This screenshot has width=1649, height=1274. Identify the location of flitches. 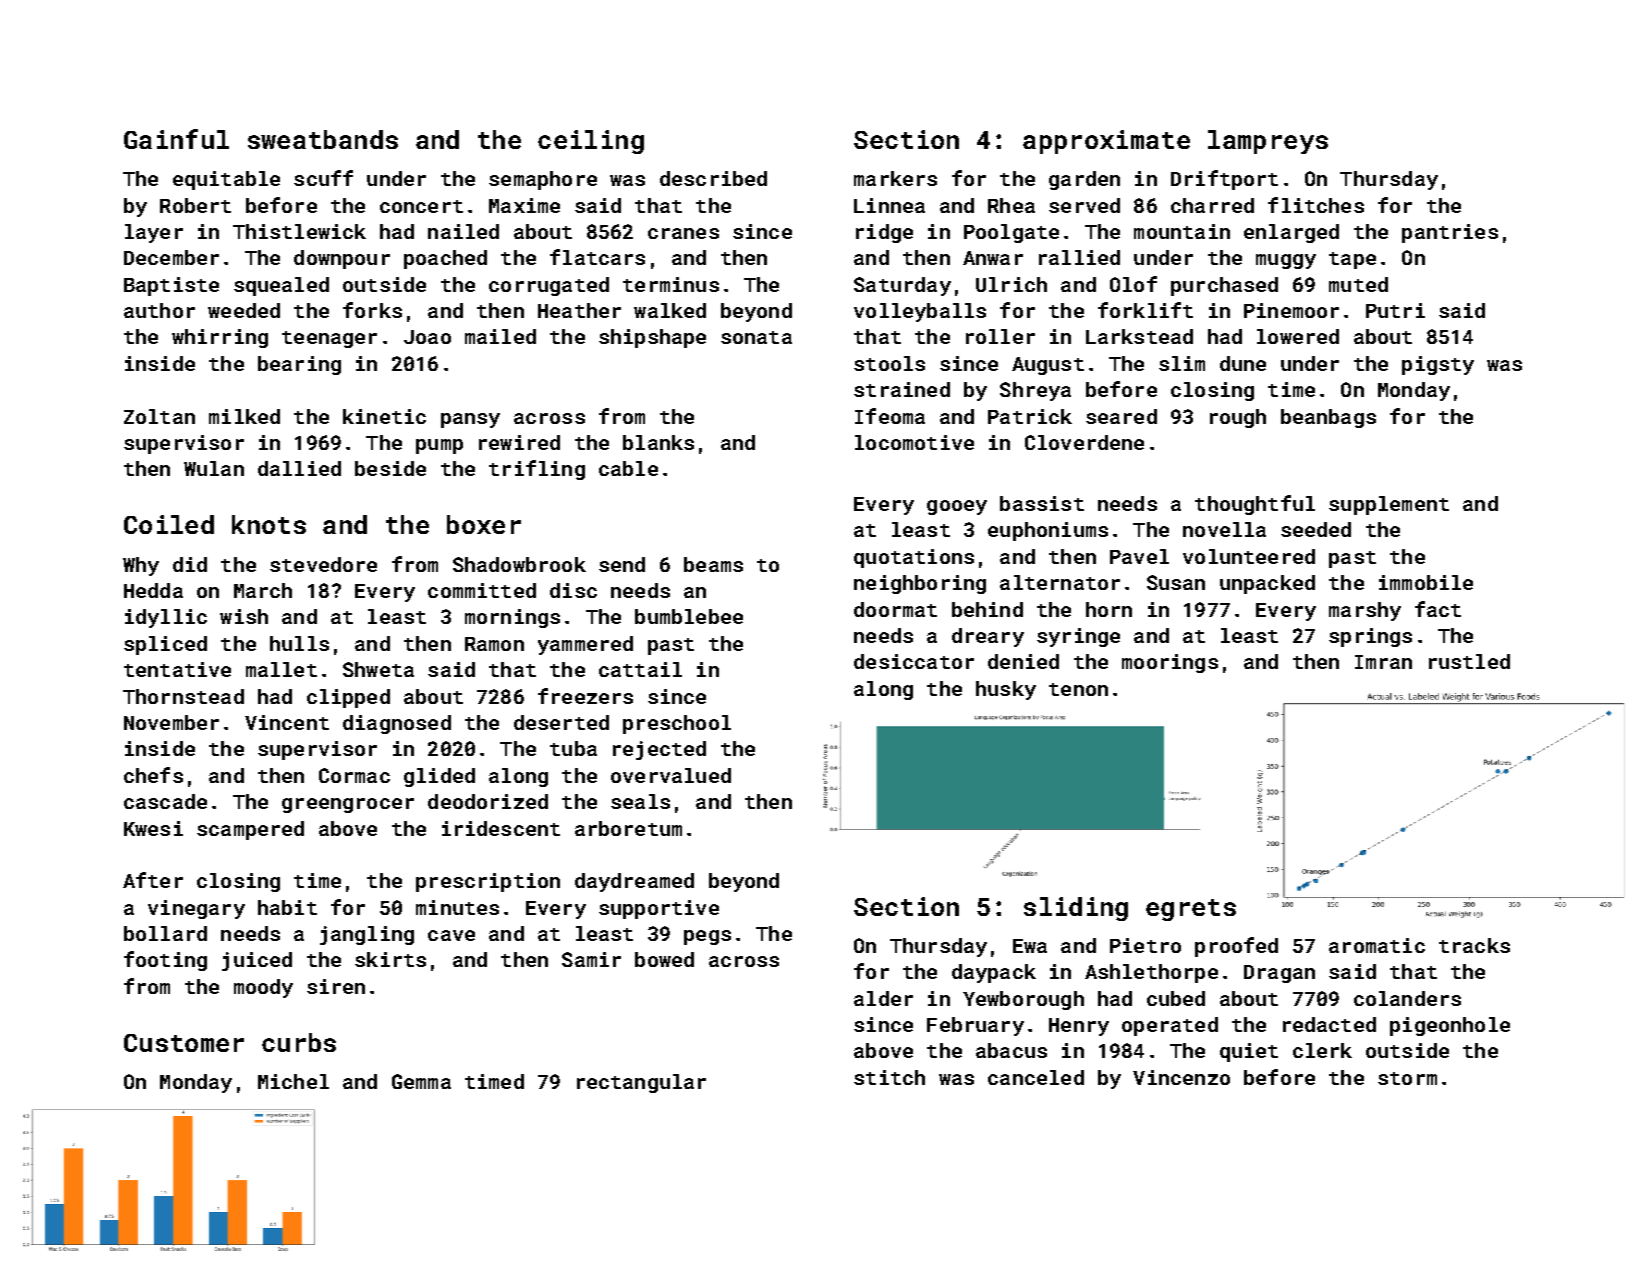
(1316, 205).
